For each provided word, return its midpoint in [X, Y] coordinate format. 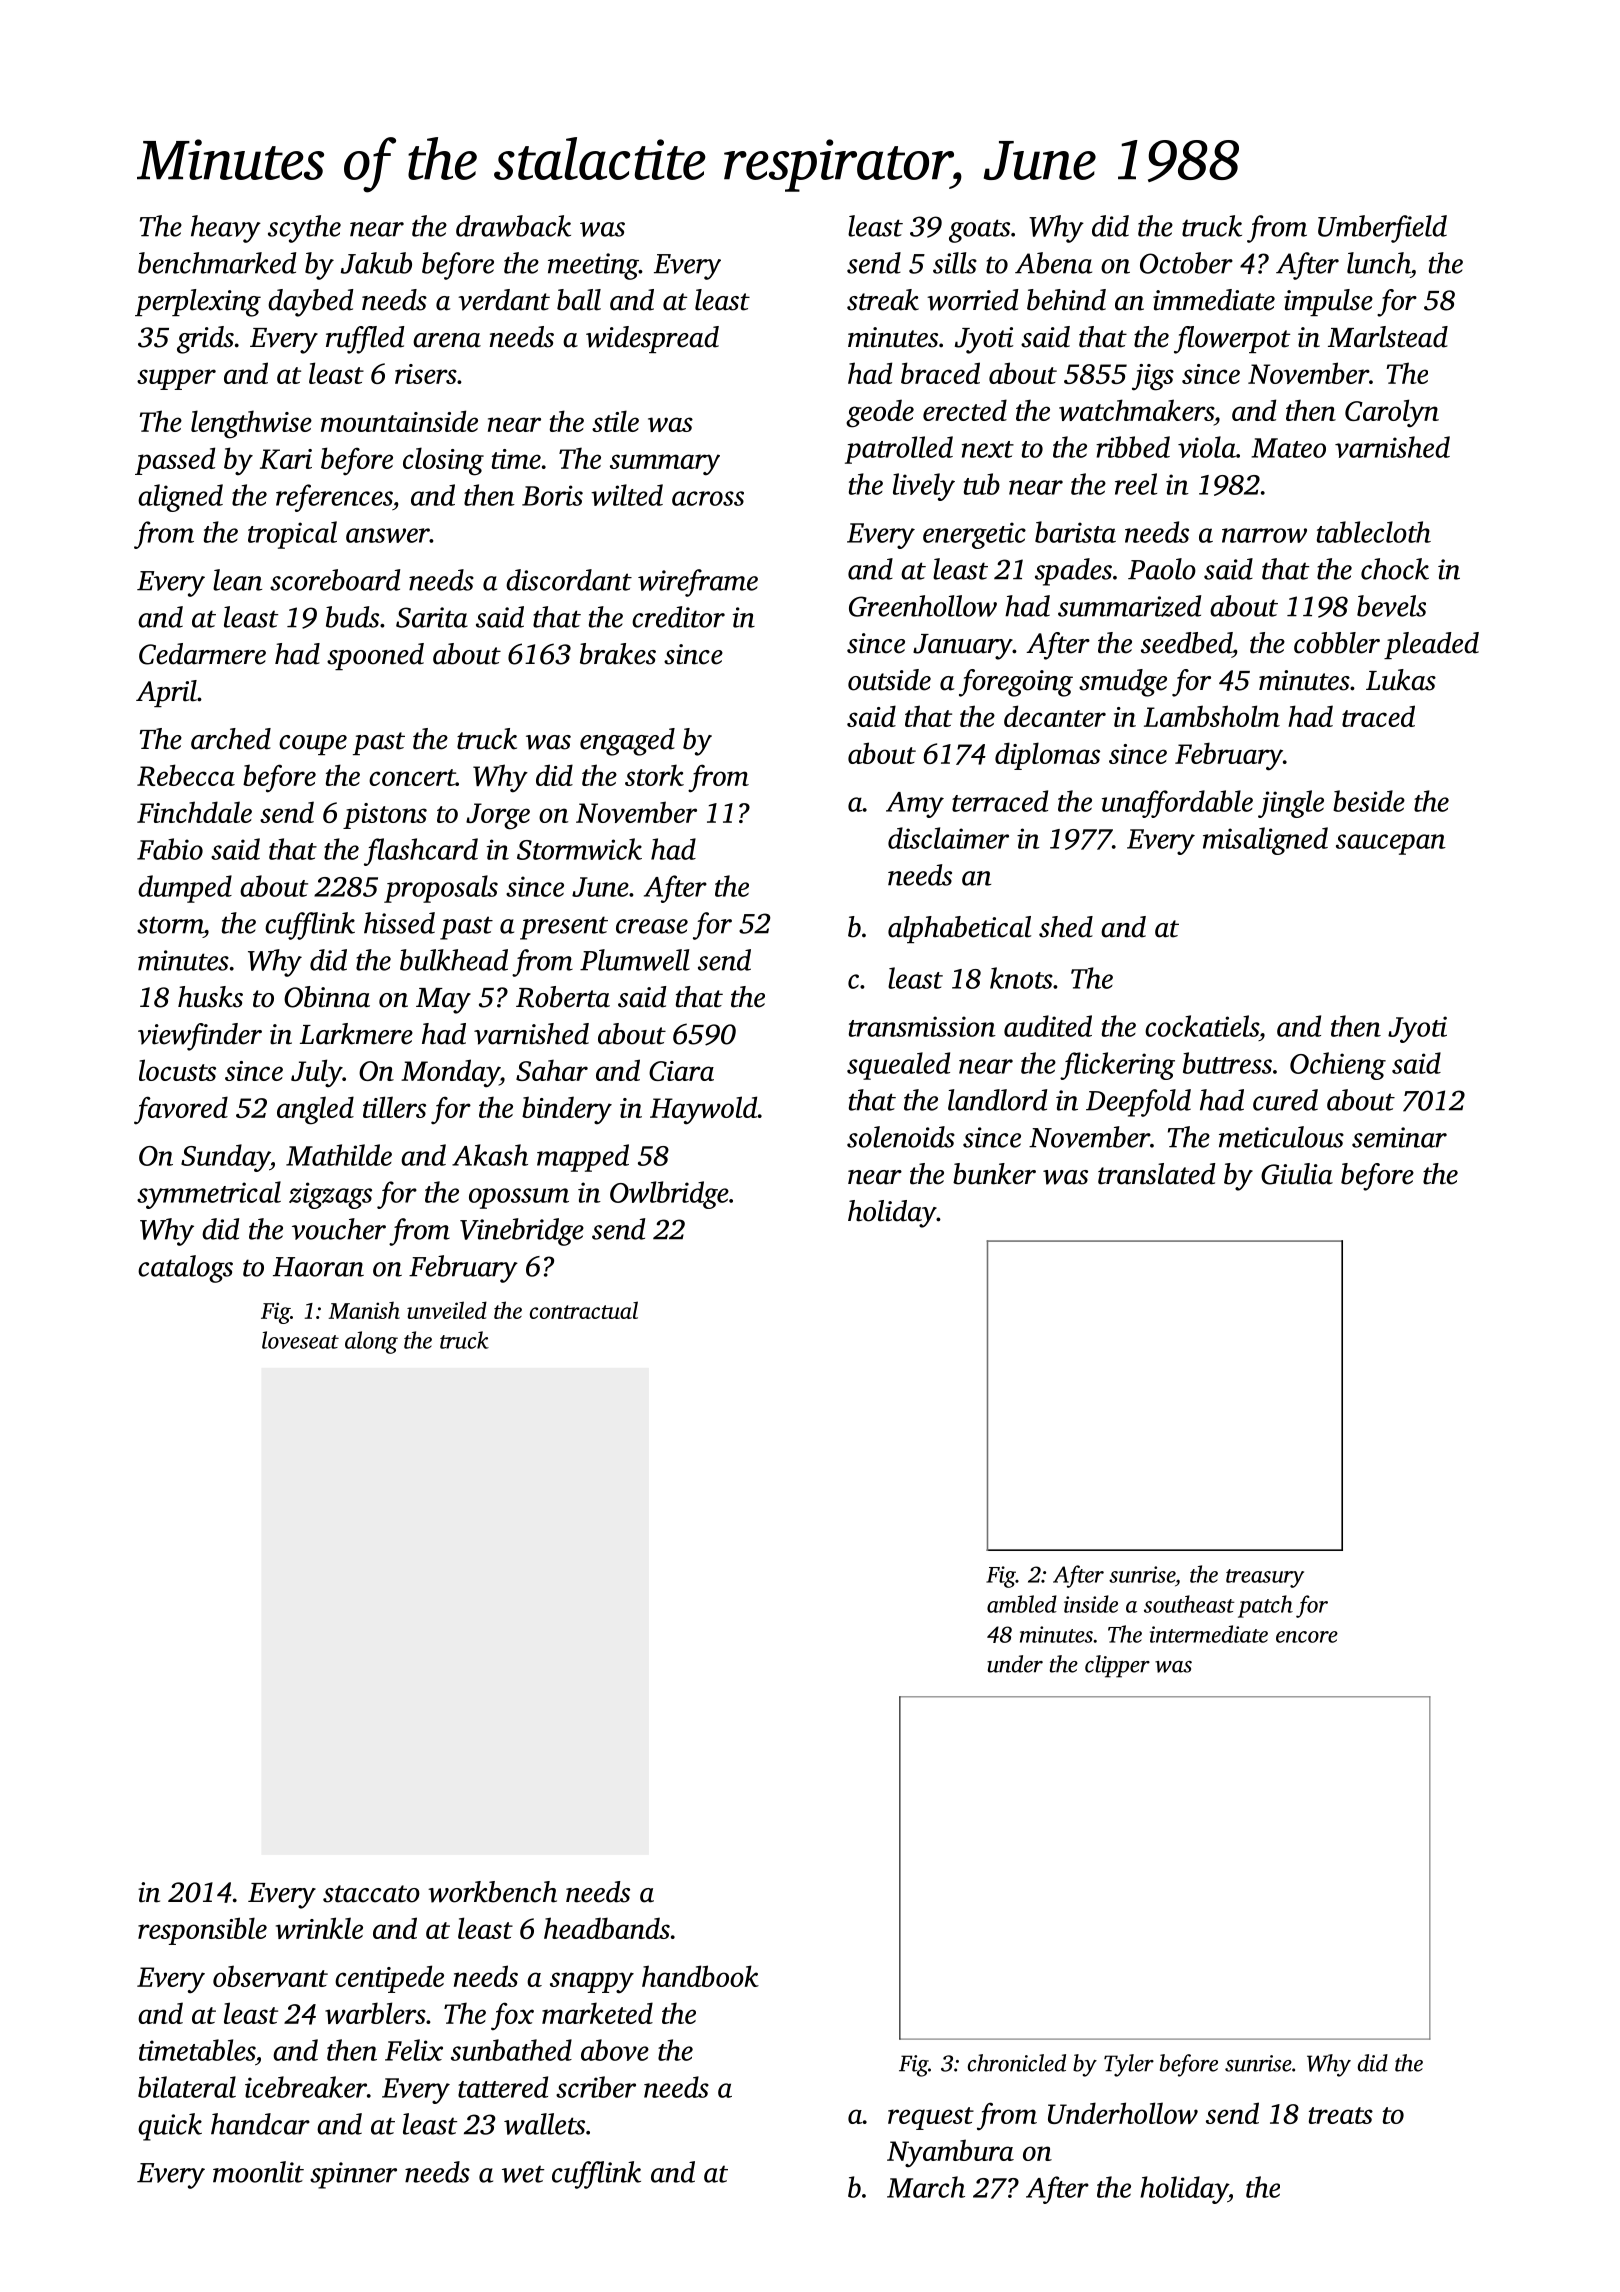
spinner [353, 2175]
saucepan [1391, 844]
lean [237, 580]
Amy [915, 805]
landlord [997, 1100]
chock [1395, 569]
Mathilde [339, 1155]
